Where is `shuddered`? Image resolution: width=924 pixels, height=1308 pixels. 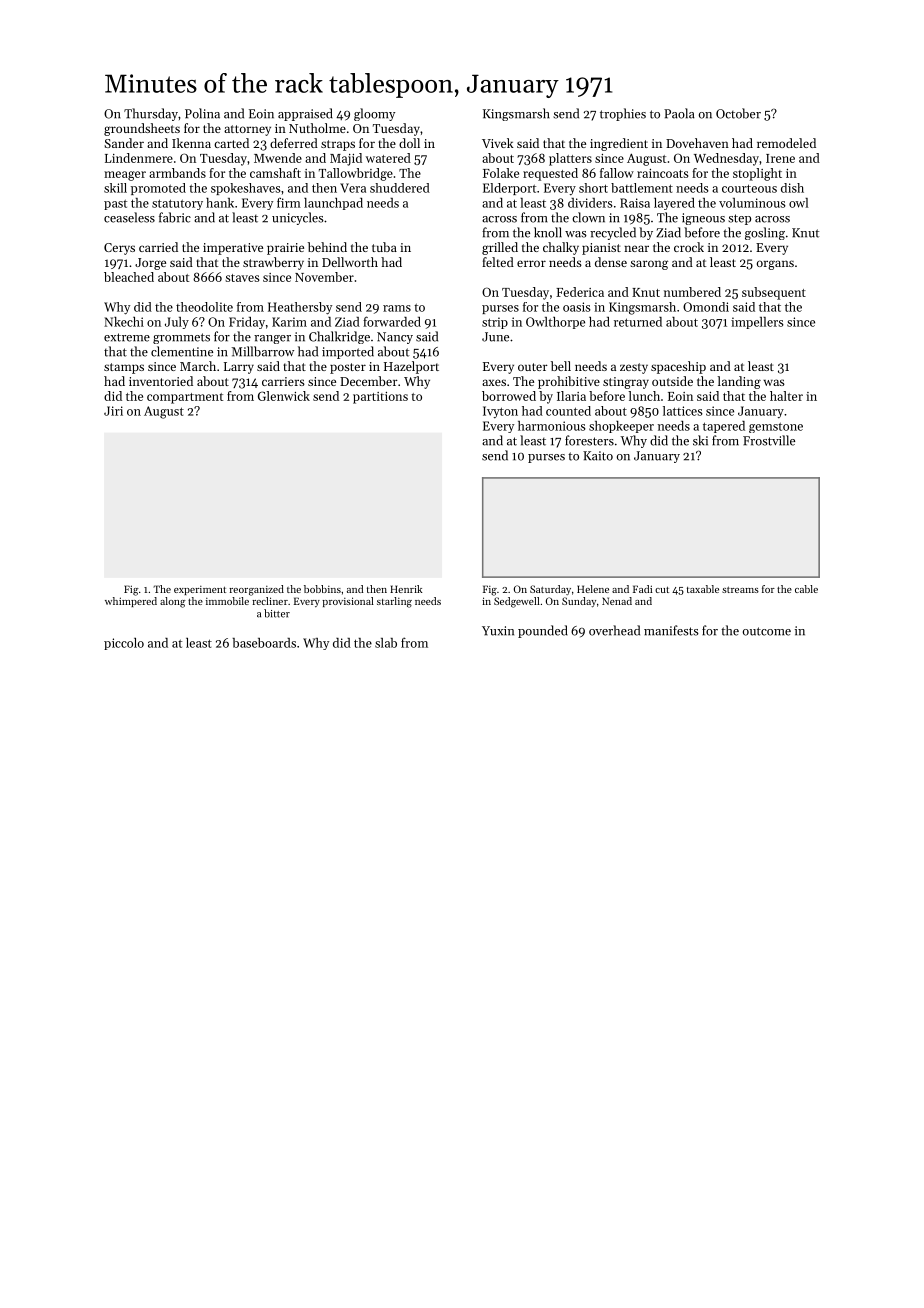 shuddered is located at coordinates (400, 188).
